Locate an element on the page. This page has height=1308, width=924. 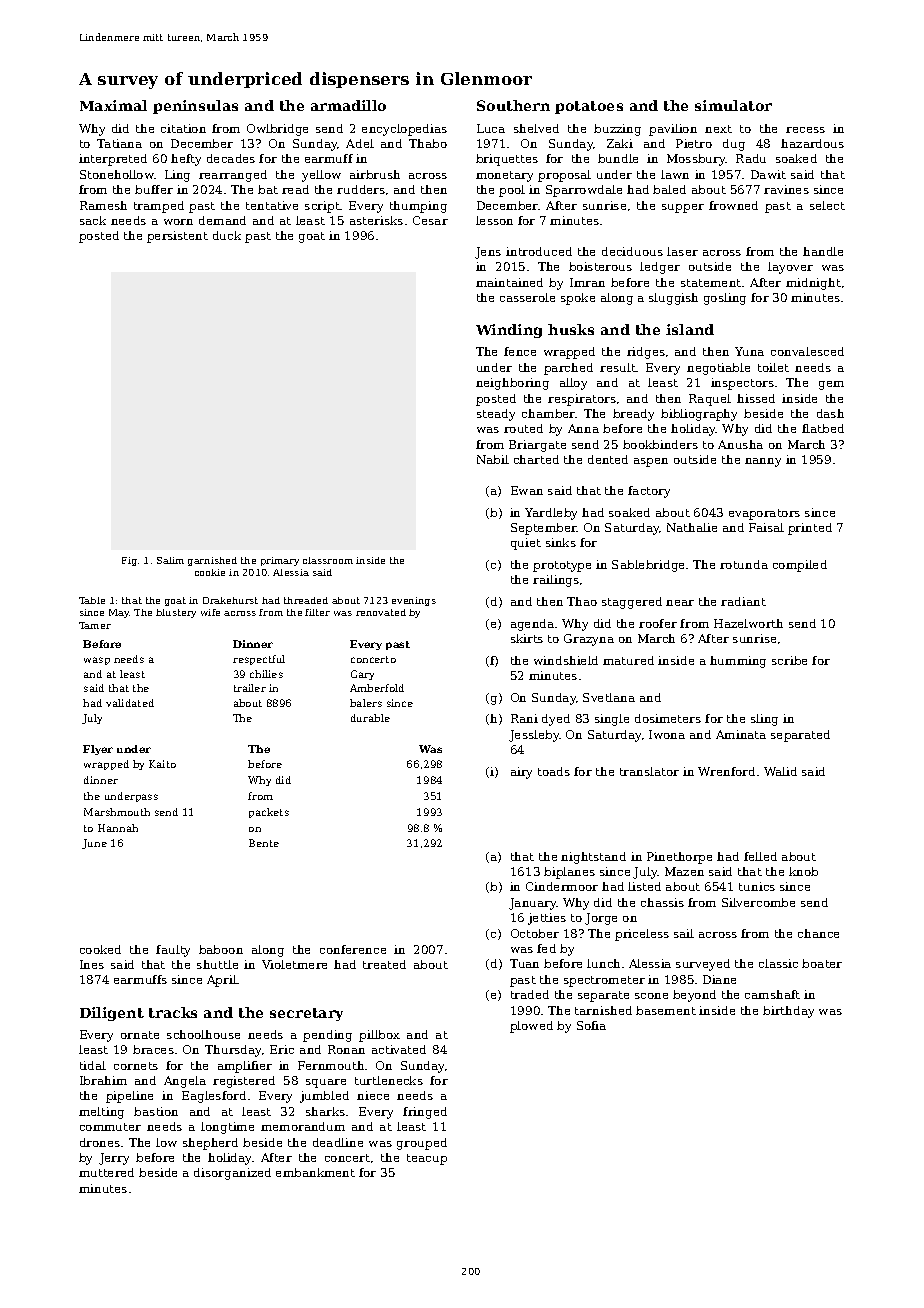
knob is located at coordinates (803, 871).
